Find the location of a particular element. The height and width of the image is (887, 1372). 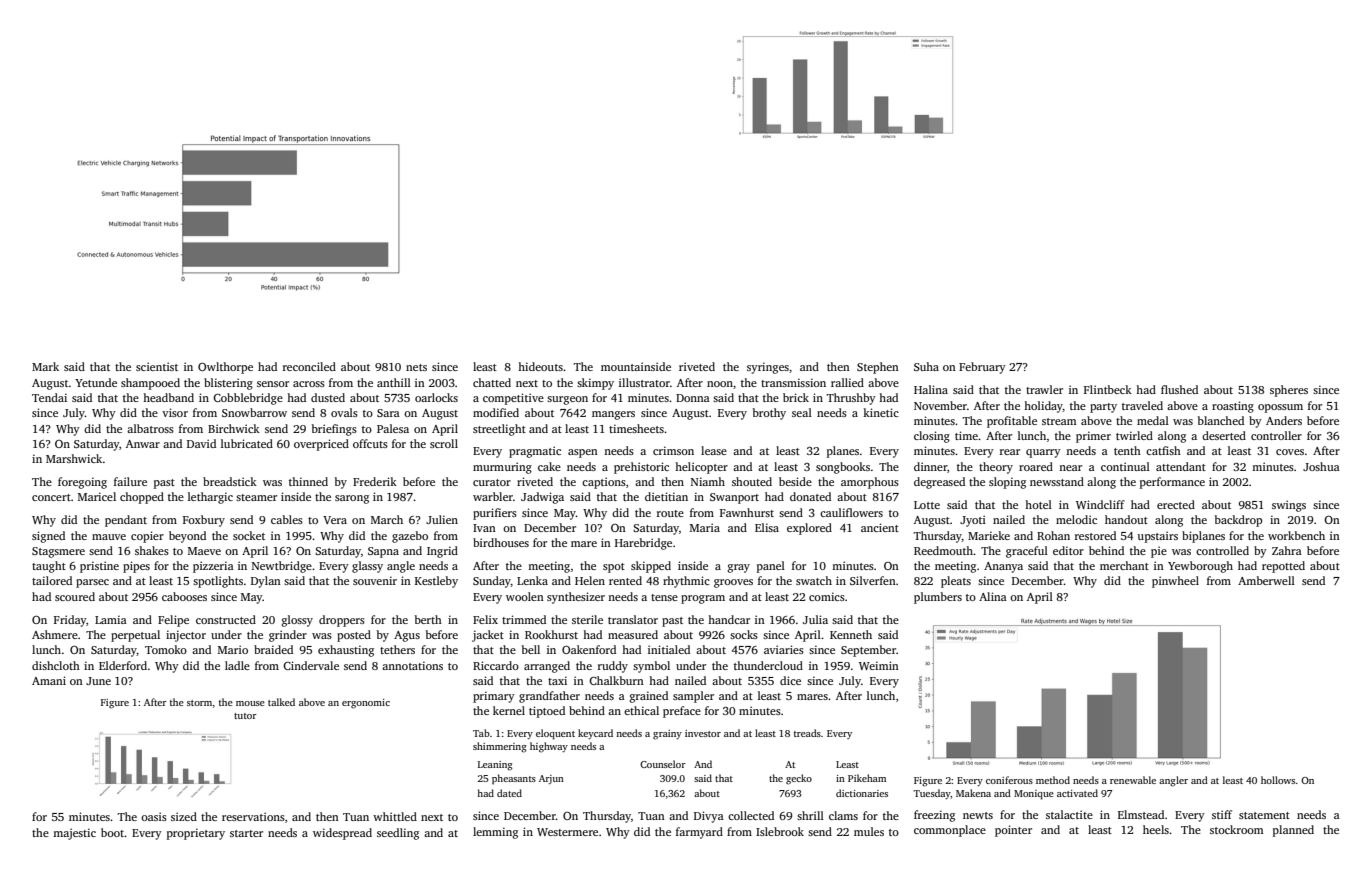

proprietary is located at coordinates (196, 834).
